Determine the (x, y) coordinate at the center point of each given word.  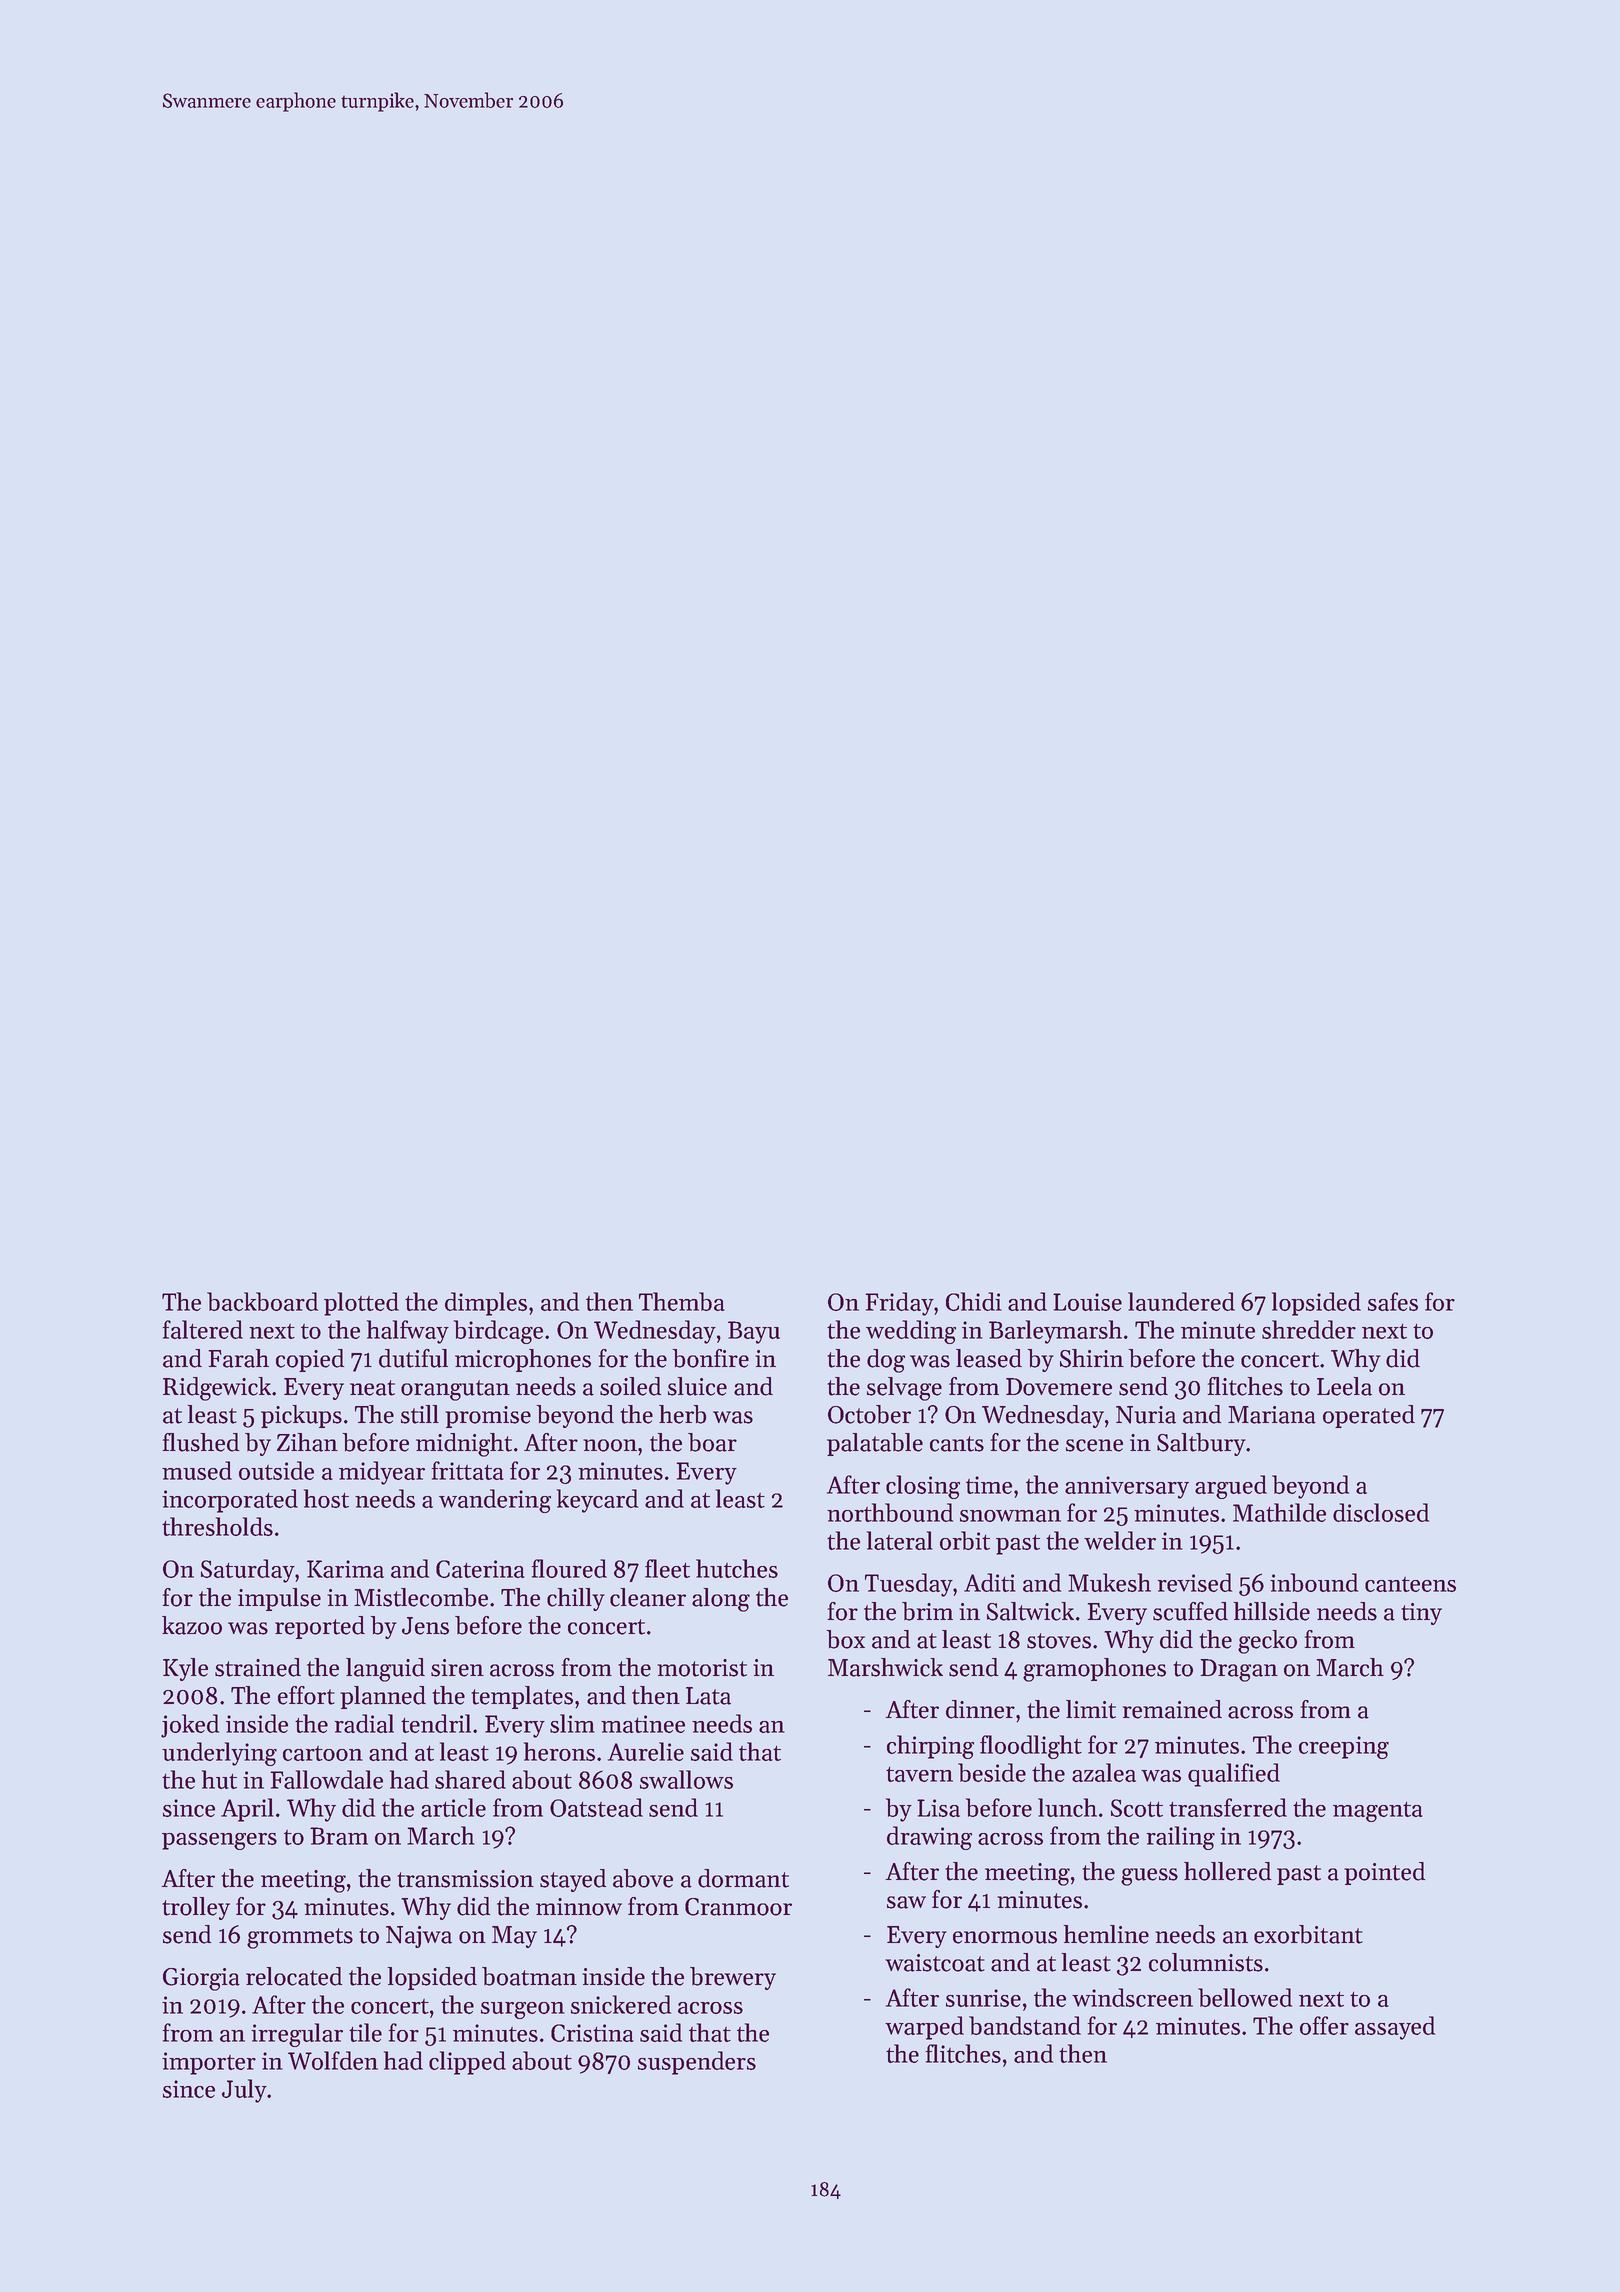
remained (1172, 1709)
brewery (733, 1978)
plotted (361, 1304)
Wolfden (333, 2060)
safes (1393, 1301)
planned (383, 1697)
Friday (899, 1304)
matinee (643, 1724)
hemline (1106, 1934)
